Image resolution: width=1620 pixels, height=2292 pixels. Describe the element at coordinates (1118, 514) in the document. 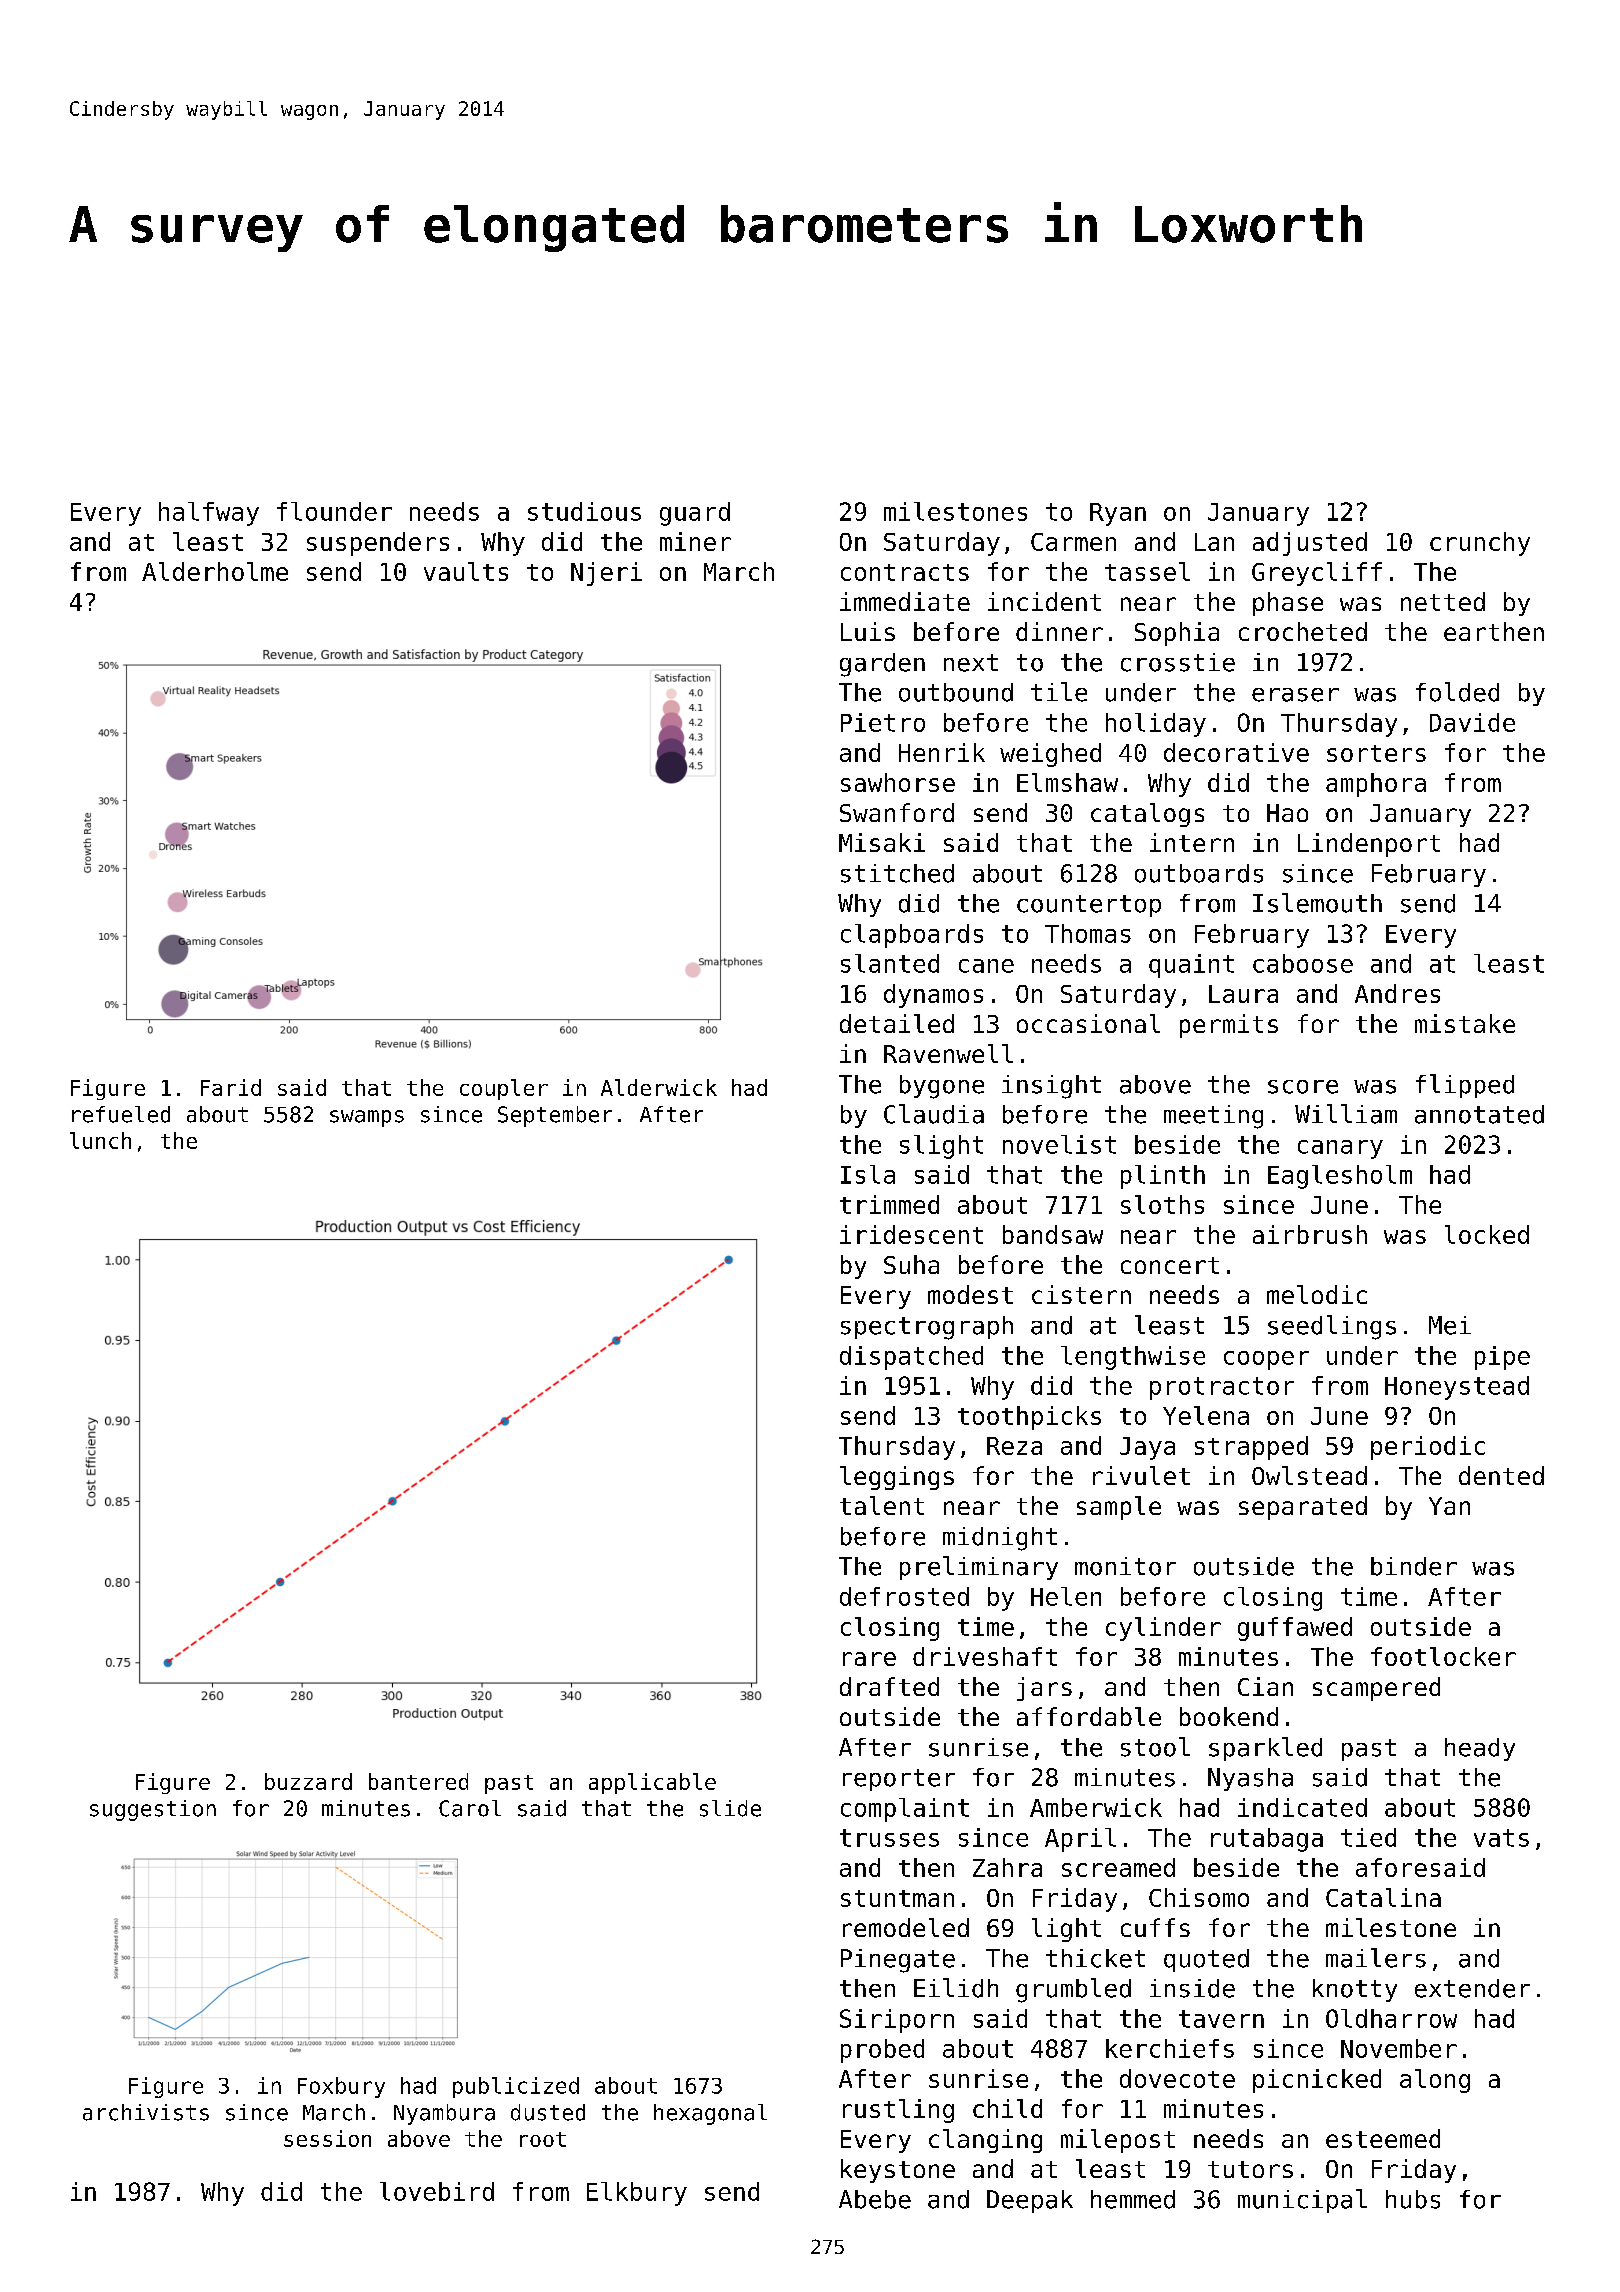

I see `Ryan` at that location.
